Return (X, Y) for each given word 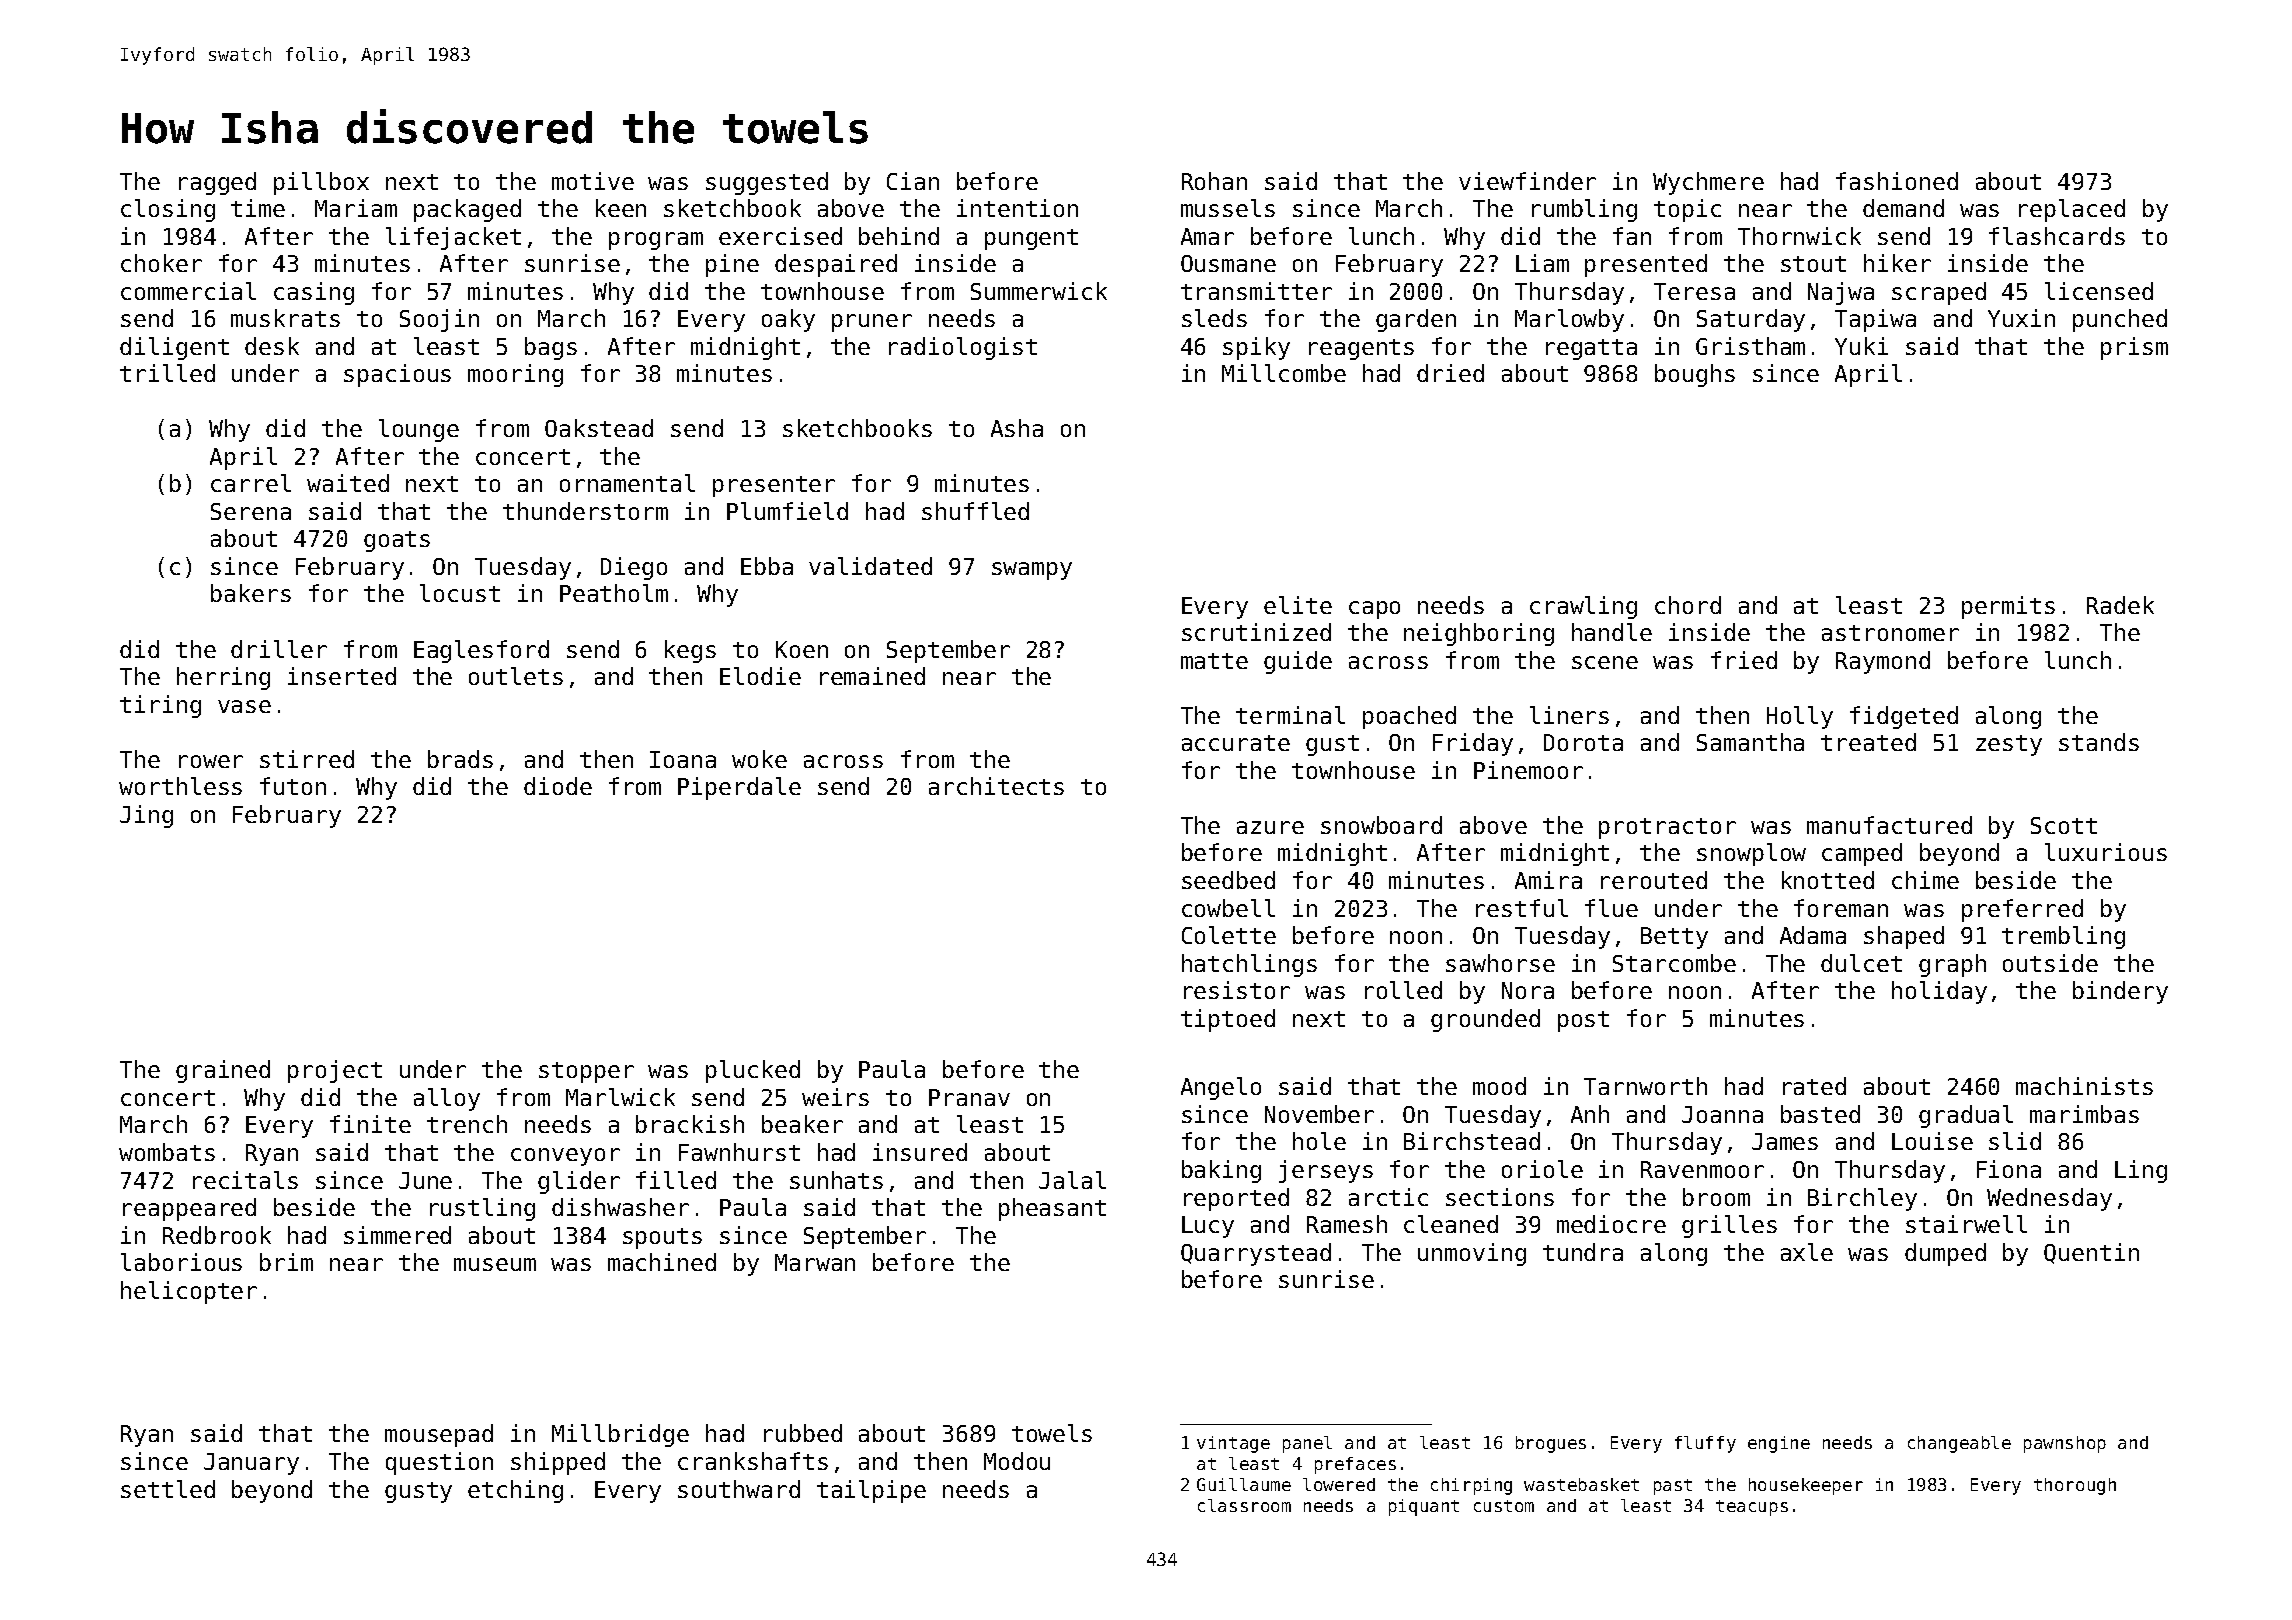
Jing (146, 816)
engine (1779, 1444)
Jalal (1072, 1180)
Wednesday (2049, 1199)
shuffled (975, 511)
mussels (1228, 208)
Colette (1229, 935)
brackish (690, 1124)
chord (1688, 605)
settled (168, 1489)
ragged (217, 183)
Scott (2064, 825)
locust (460, 593)
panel (1307, 1444)
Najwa (1841, 293)
